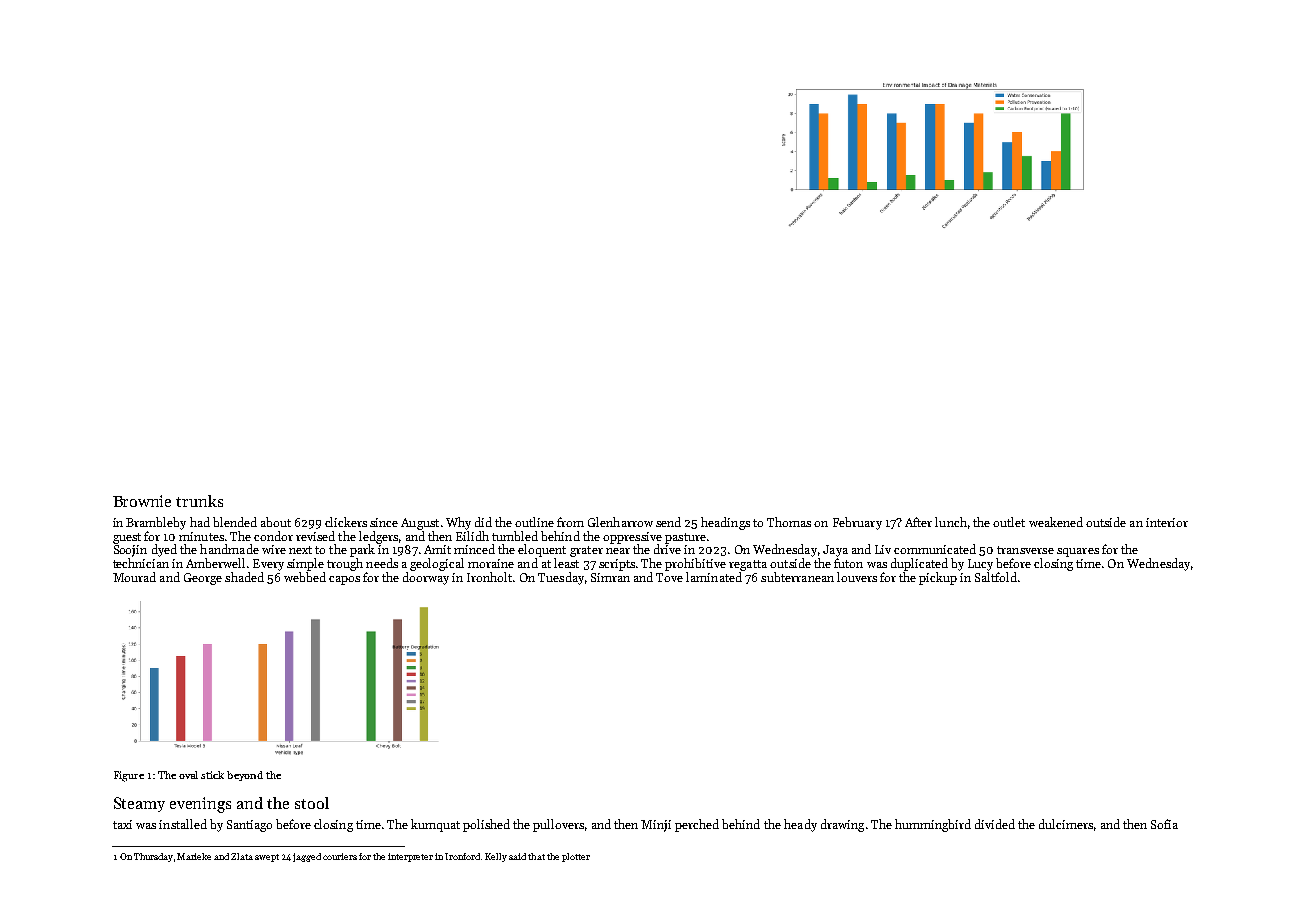  I want to click on weakened, so click(1056, 522).
